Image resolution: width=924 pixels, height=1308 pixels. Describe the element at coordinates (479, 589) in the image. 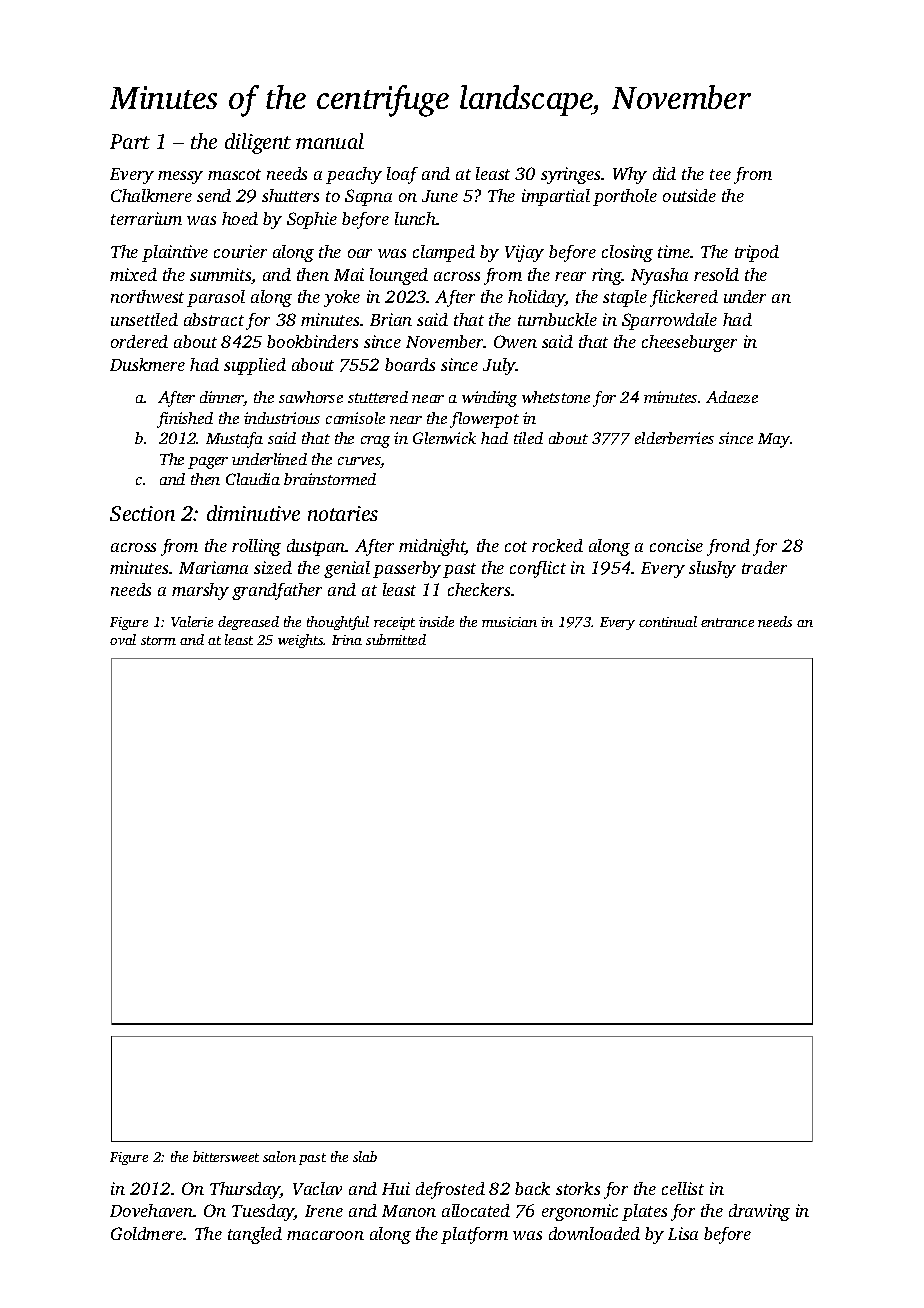

I see `checkers` at that location.
